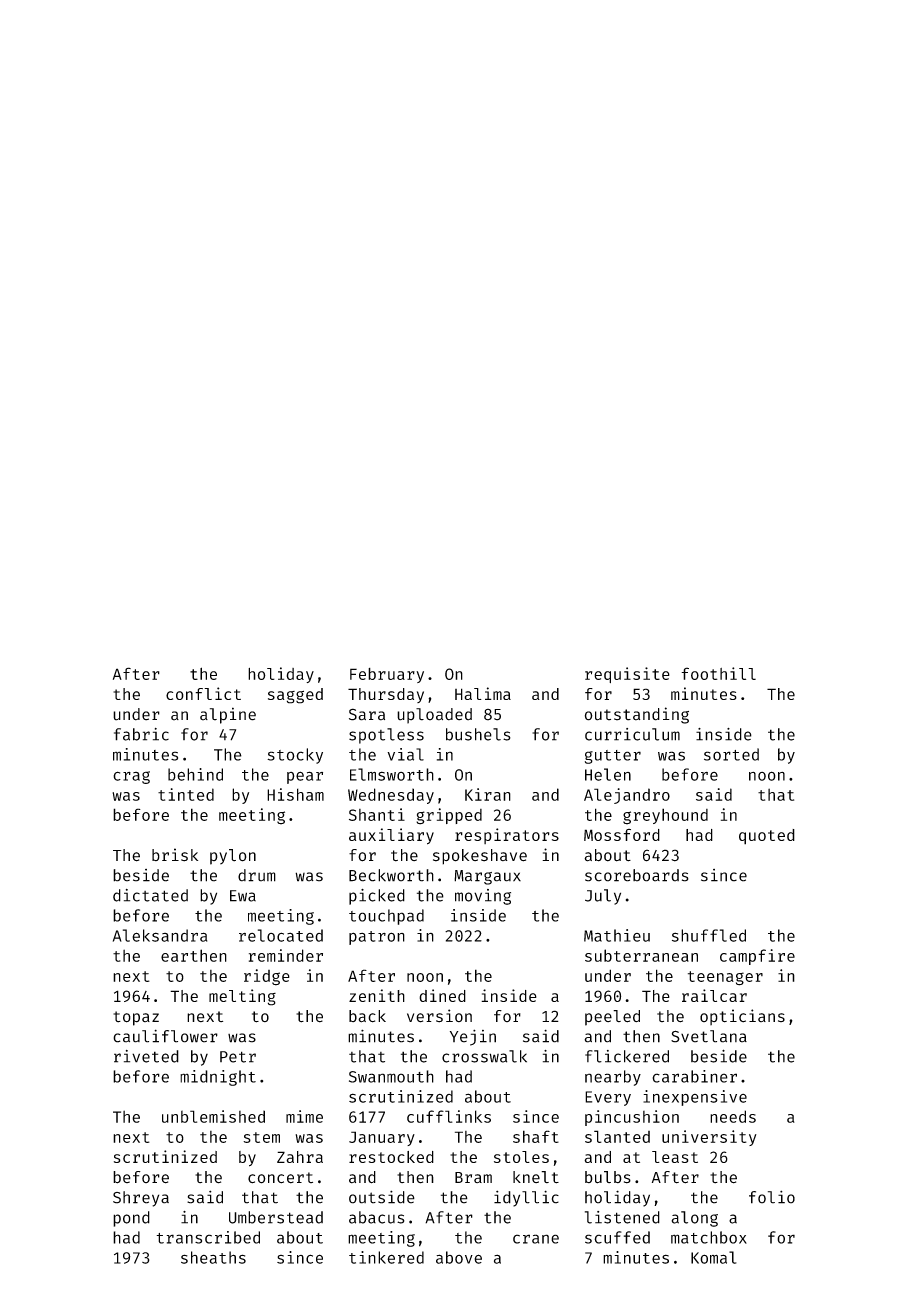 Image resolution: width=908 pixels, height=1316 pixels. What do you see at coordinates (377, 814) in the screenshot?
I see `Shanti` at bounding box center [377, 814].
